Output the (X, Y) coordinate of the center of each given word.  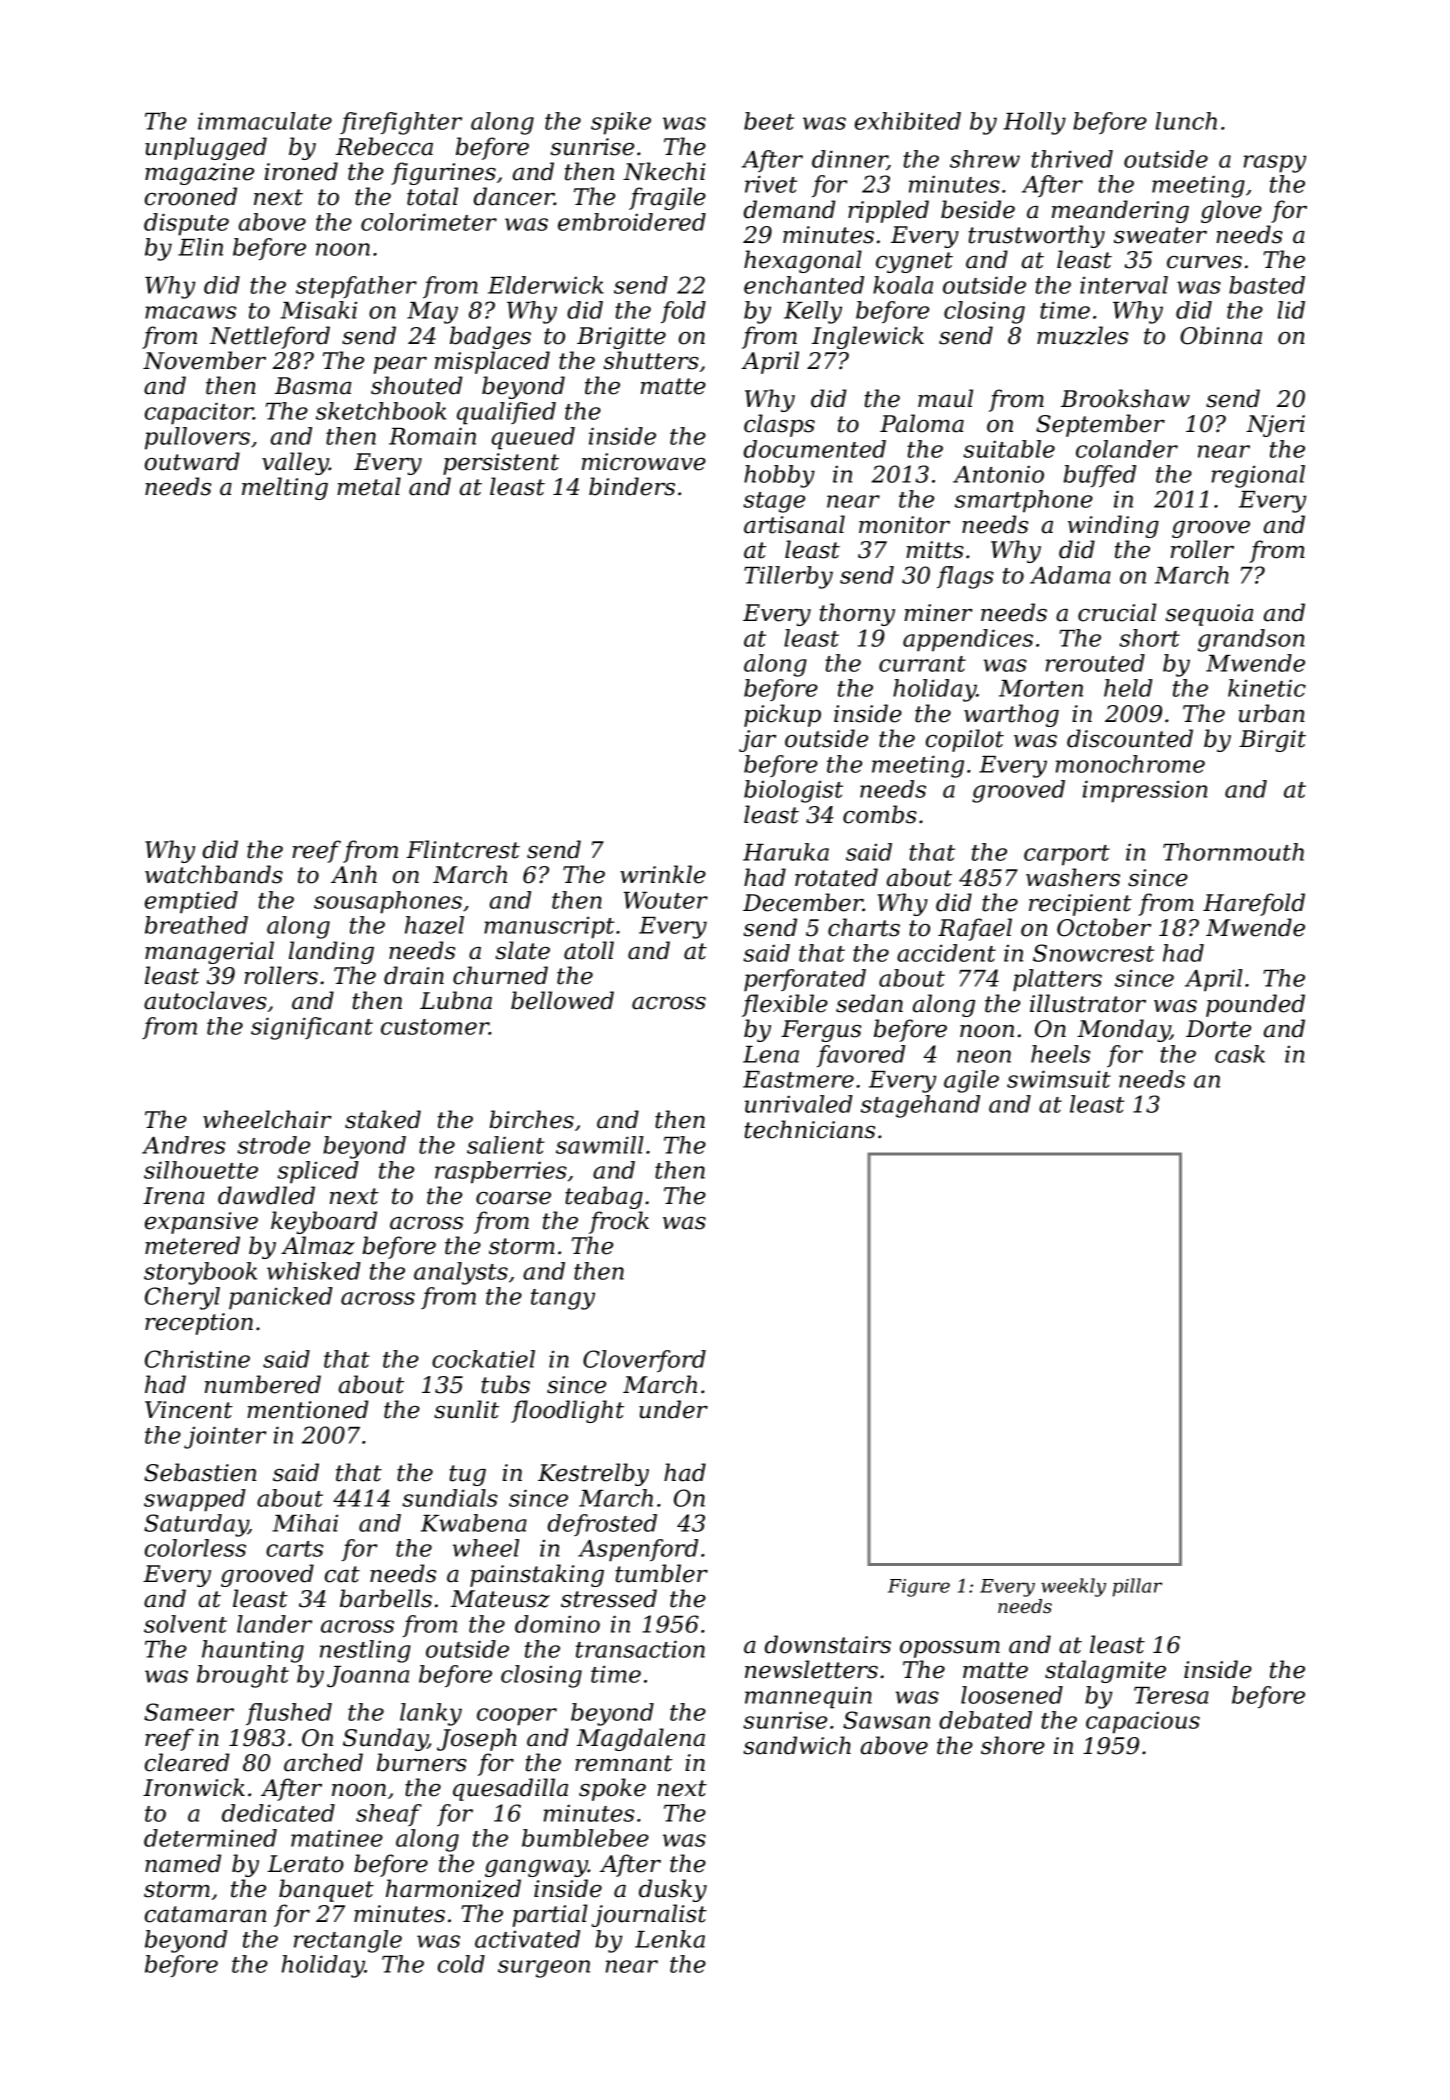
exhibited (908, 121)
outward (192, 461)
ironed (301, 171)
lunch (1186, 121)
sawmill (600, 1145)
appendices (968, 640)
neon (984, 1056)
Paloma (922, 423)
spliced (318, 1172)
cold (461, 1964)
